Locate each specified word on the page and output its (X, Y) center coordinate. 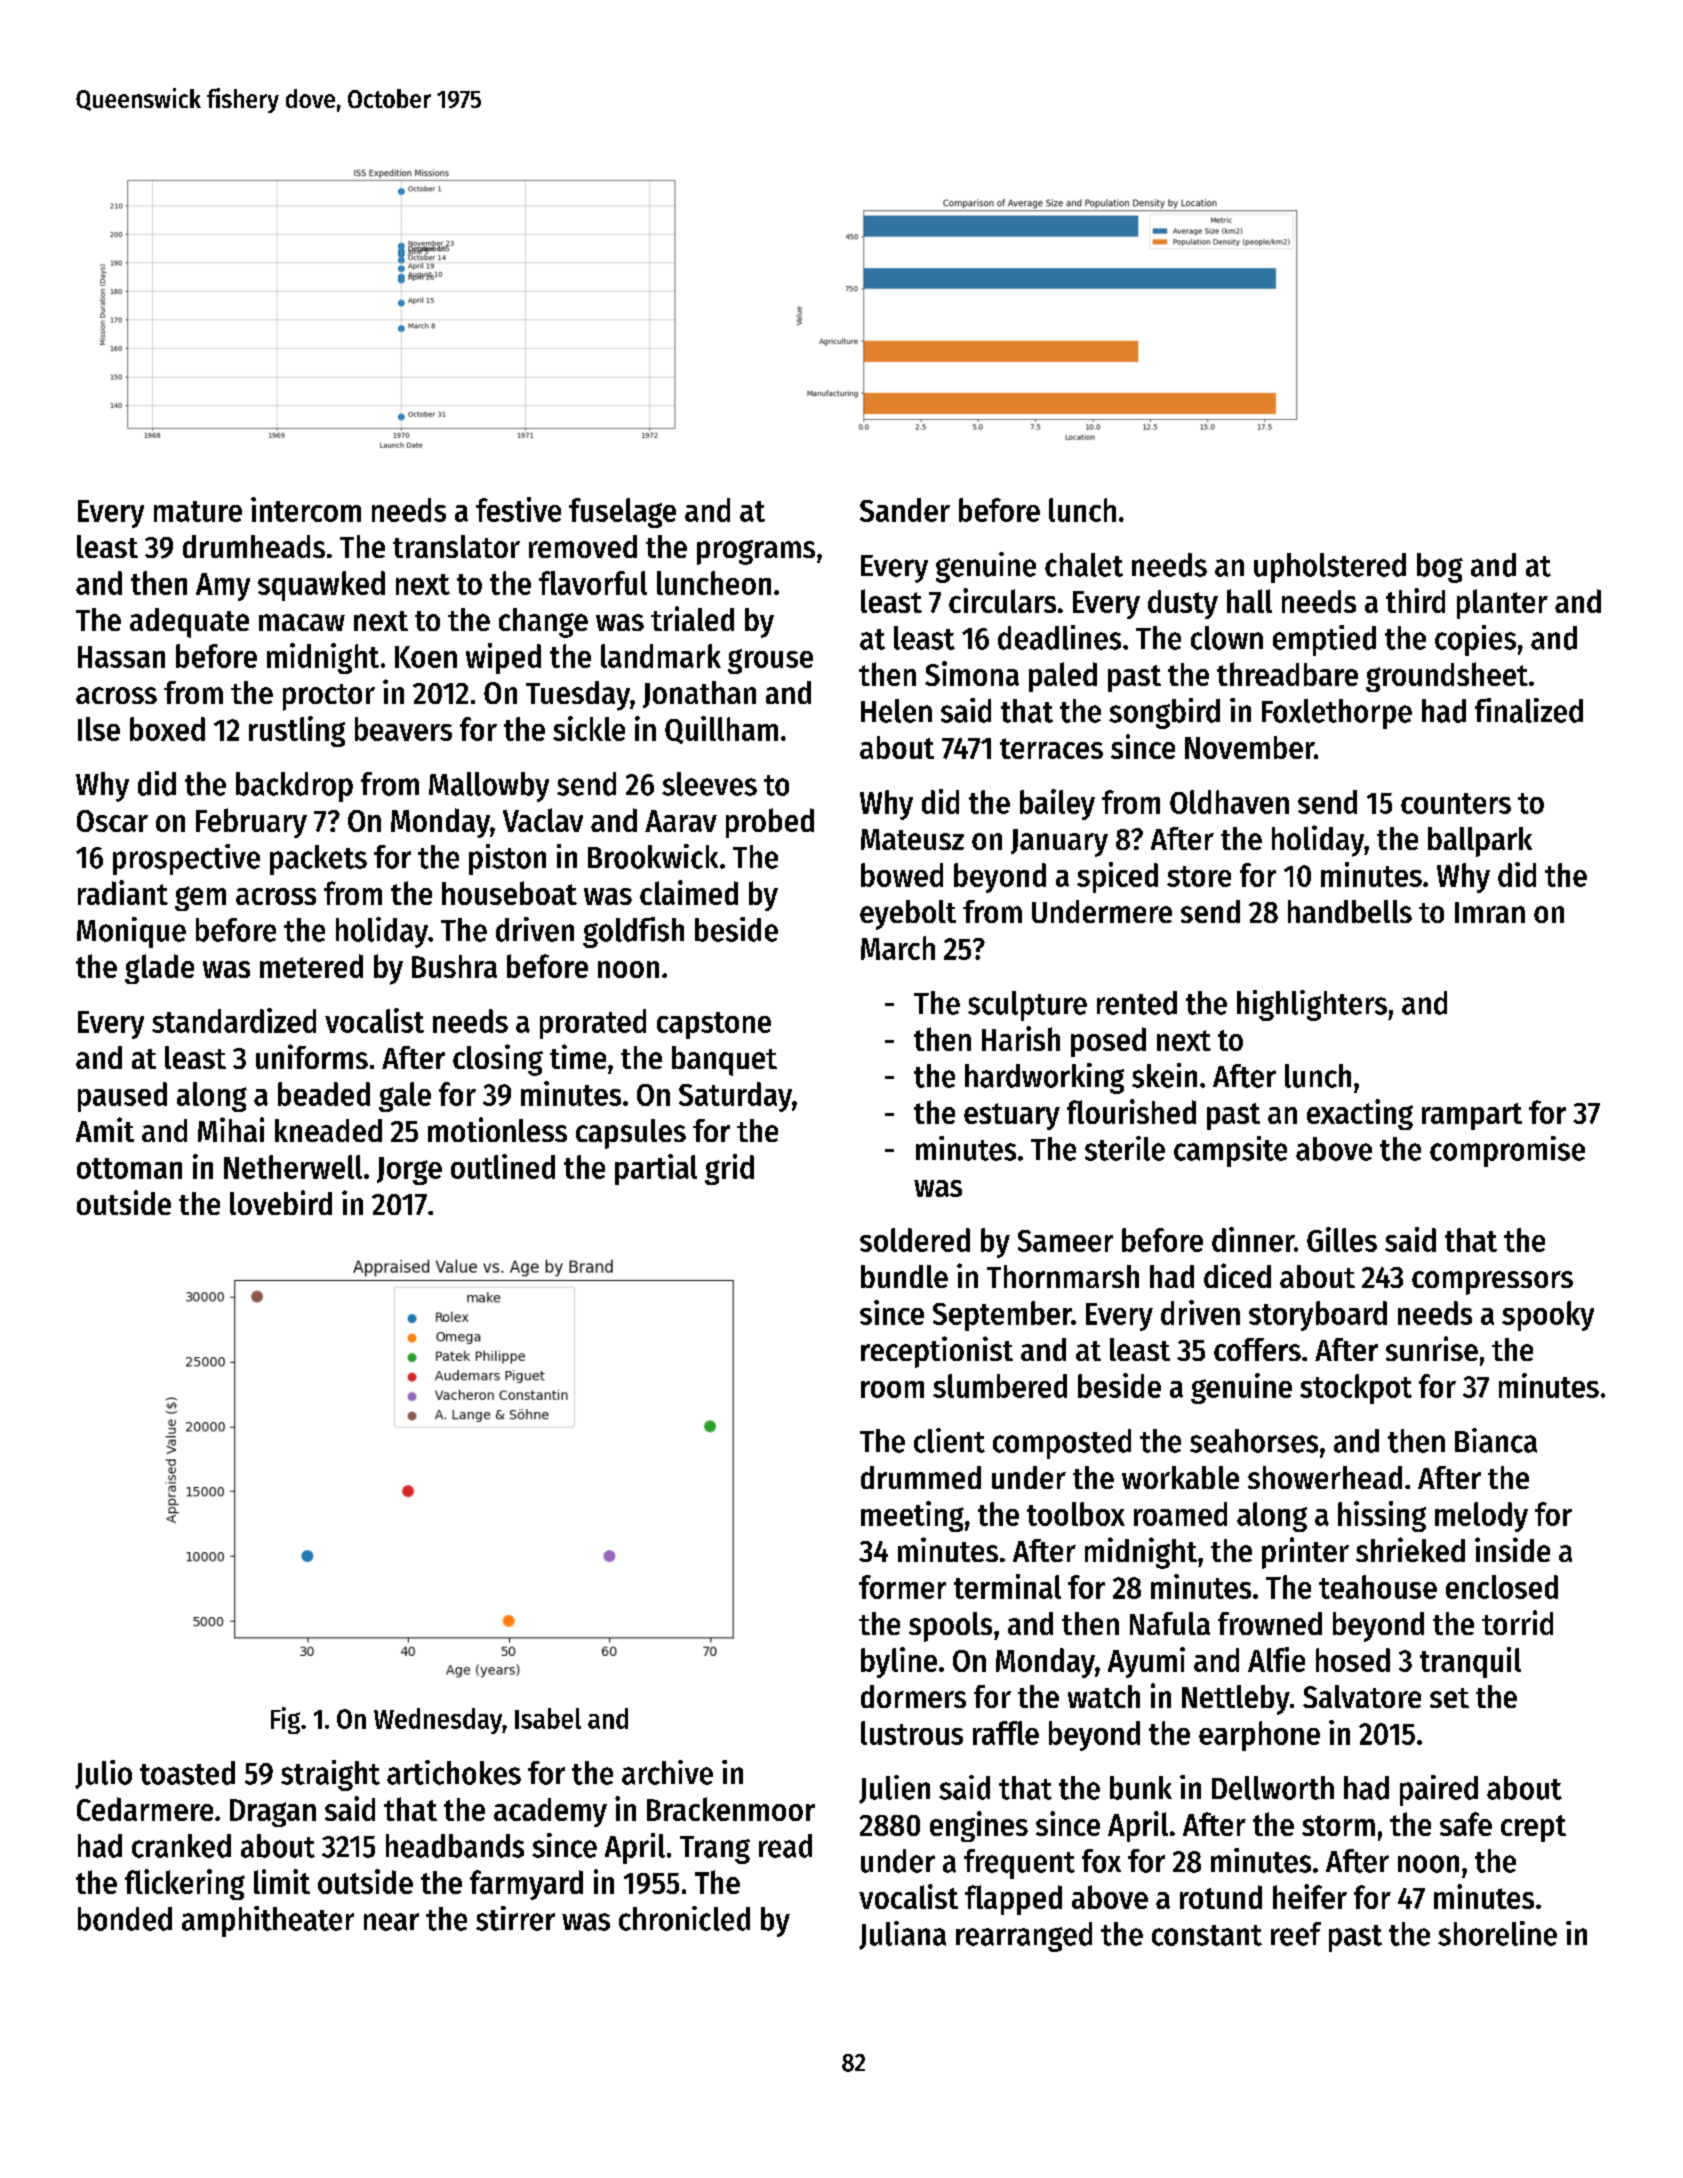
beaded (324, 1094)
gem (200, 898)
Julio (103, 1774)
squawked (321, 586)
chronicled (684, 1918)
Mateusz (912, 839)
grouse (770, 661)
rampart (1472, 1116)
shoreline (1497, 1933)
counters (1456, 803)
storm (1338, 1825)
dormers (913, 1696)
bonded (125, 1919)
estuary (1012, 1116)
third (1415, 600)
